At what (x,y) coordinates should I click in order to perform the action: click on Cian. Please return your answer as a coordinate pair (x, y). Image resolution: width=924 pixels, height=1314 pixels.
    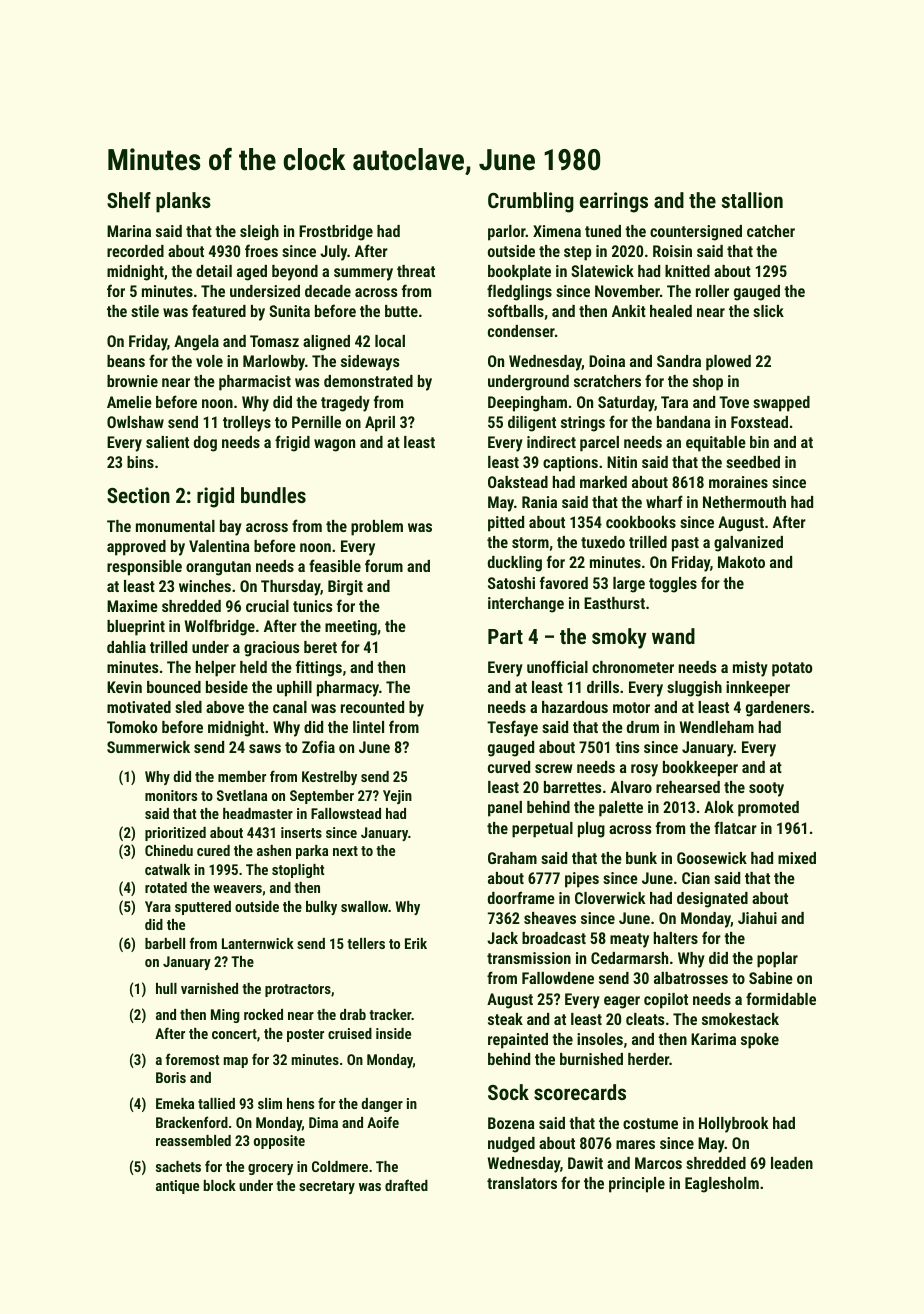
    Looking at the image, I should click on (696, 878).
